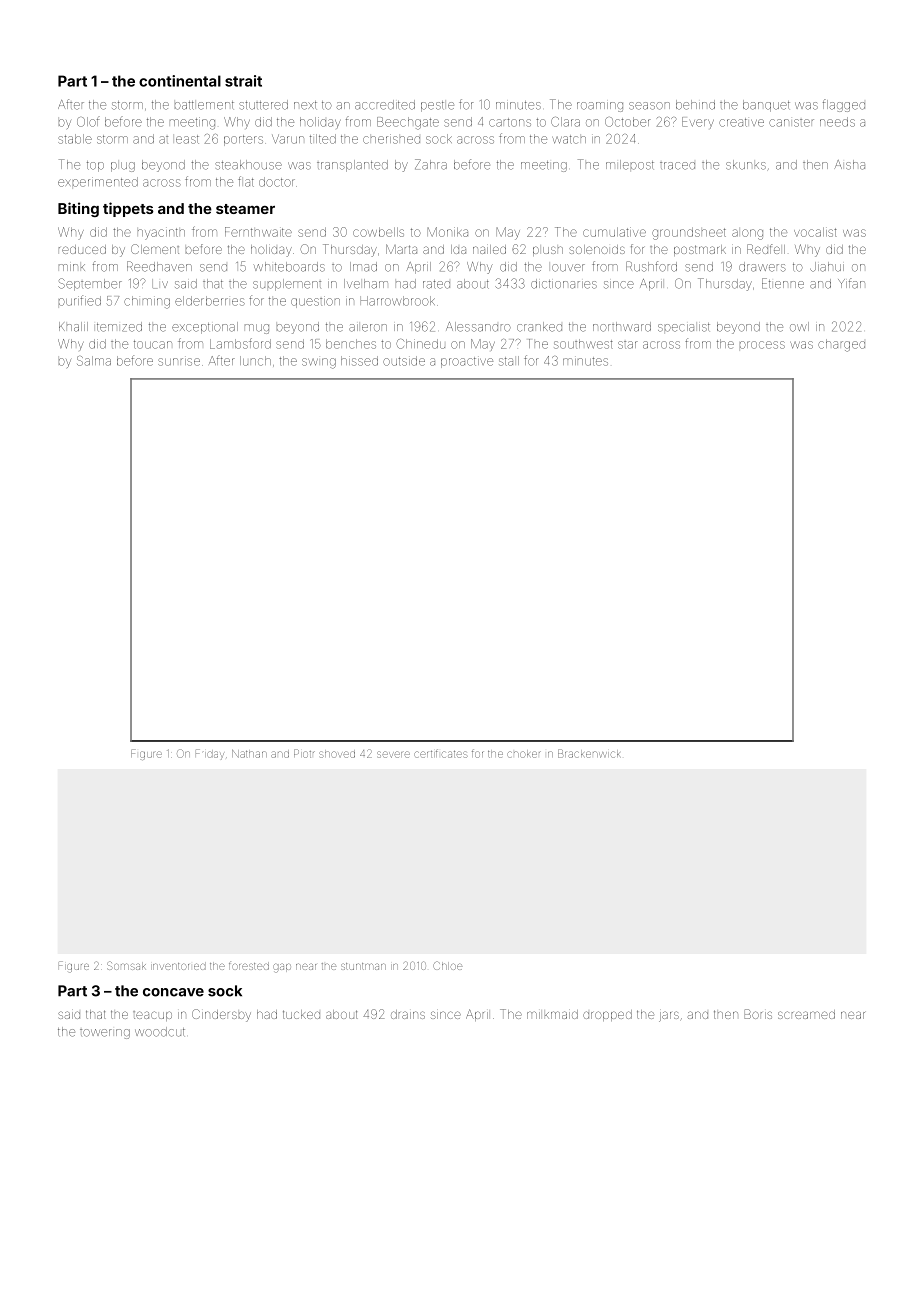 The height and width of the screenshot is (1308, 924). I want to click on Brackenwick, so click(588, 753).
